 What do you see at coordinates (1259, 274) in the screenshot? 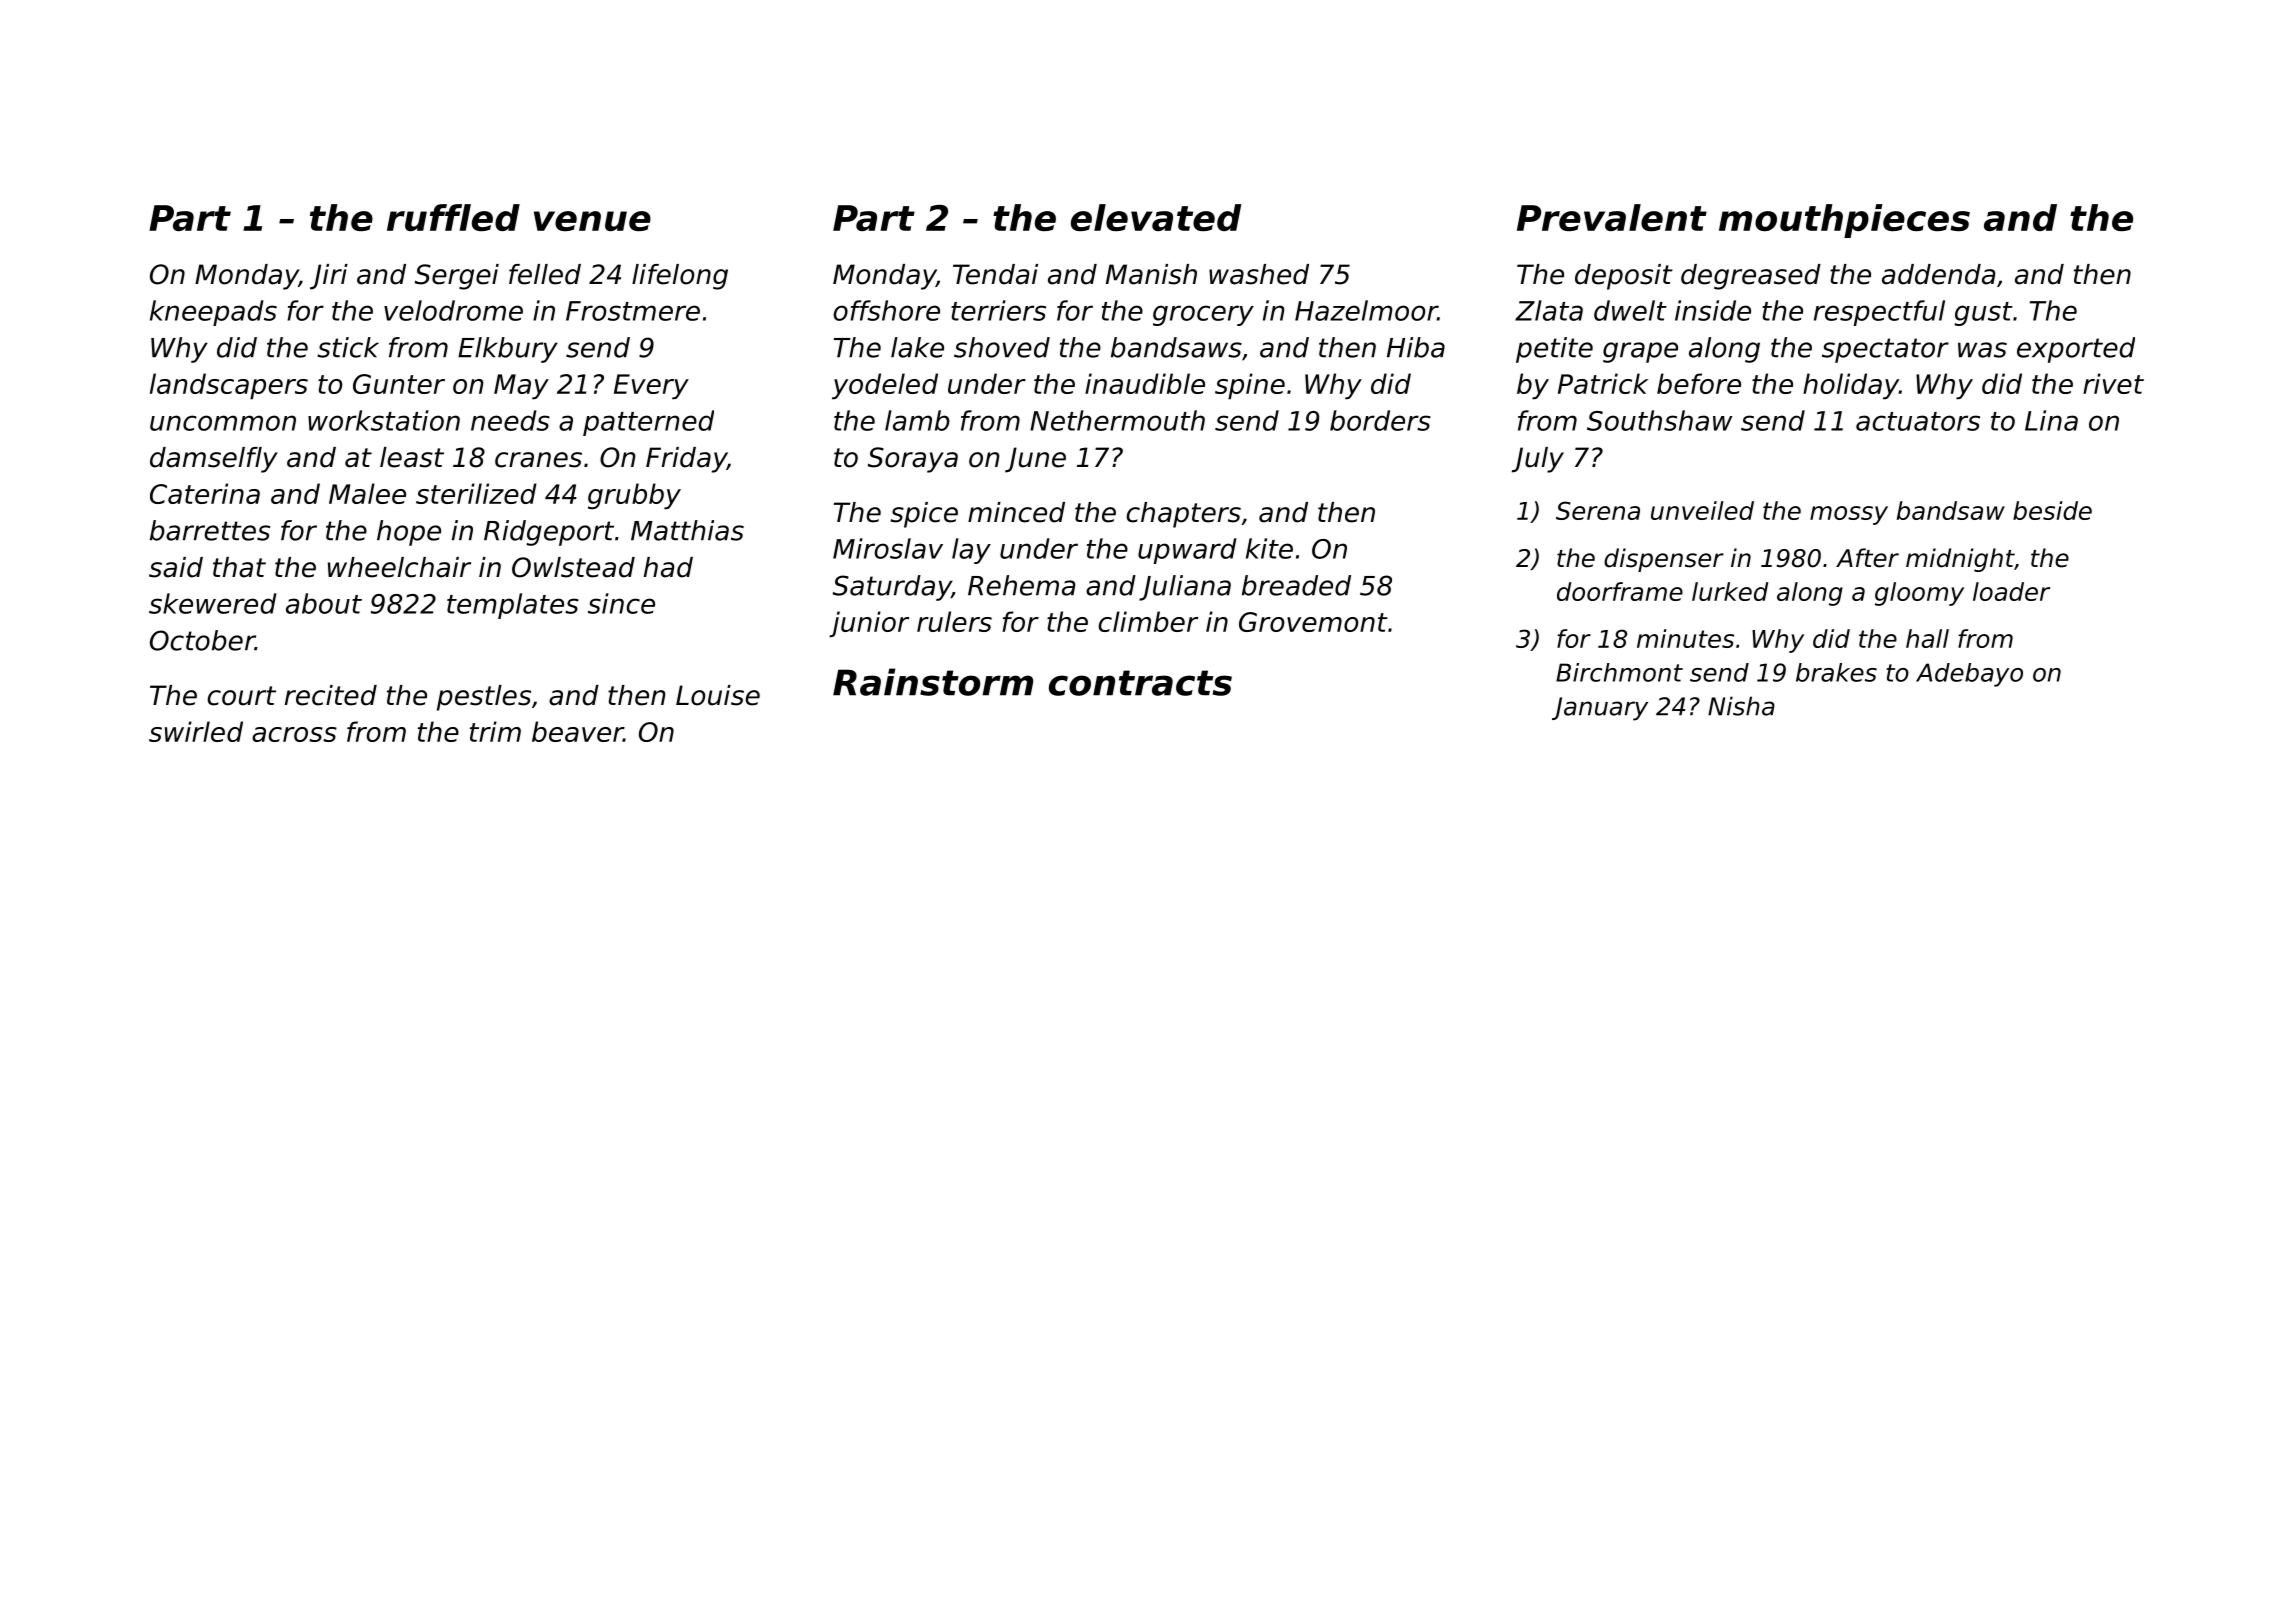
I see `washed` at bounding box center [1259, 274].
